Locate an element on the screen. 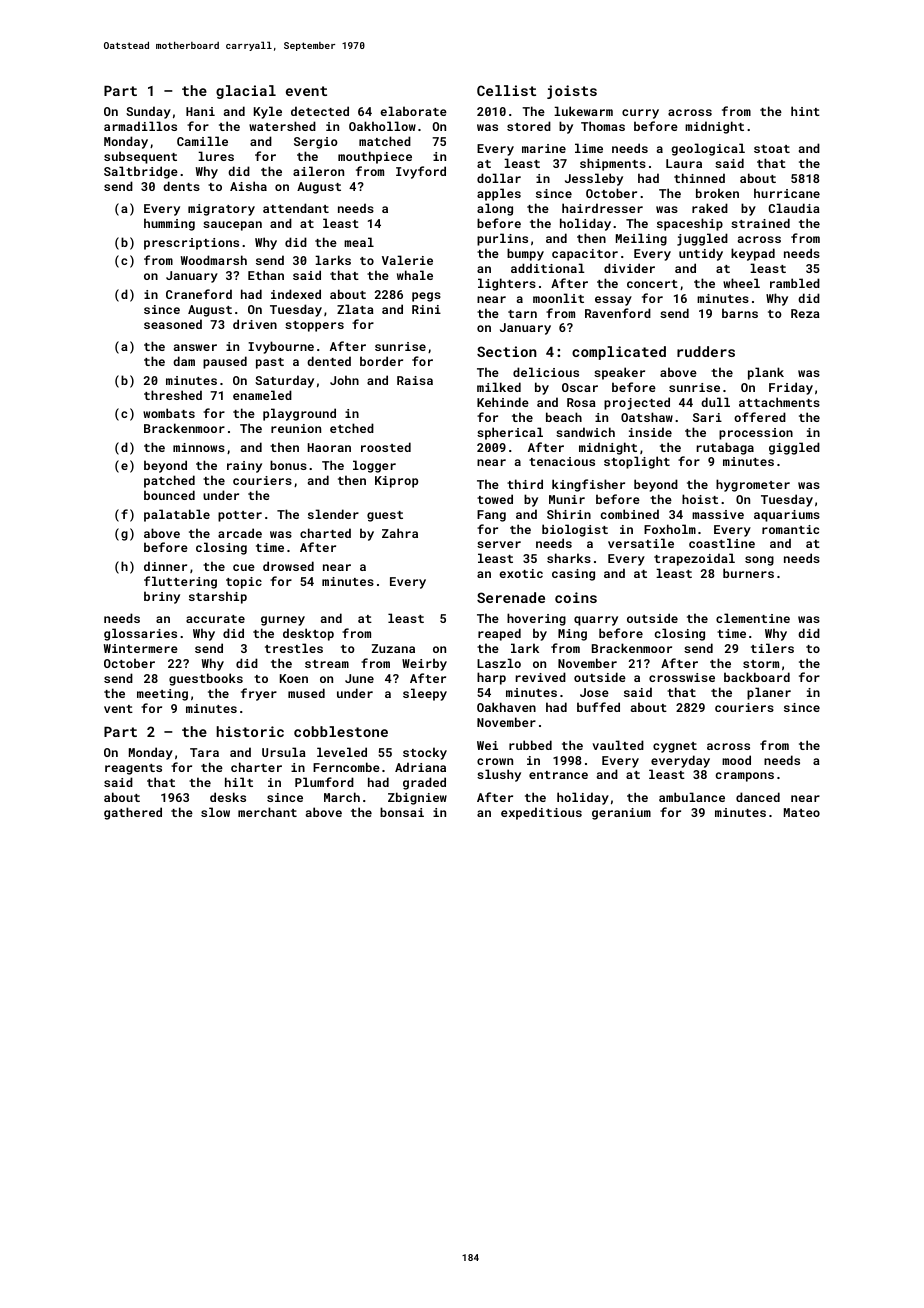 This screenshot has width=924, height=1308. Saltbridge is located at coordinates (141, 172).
